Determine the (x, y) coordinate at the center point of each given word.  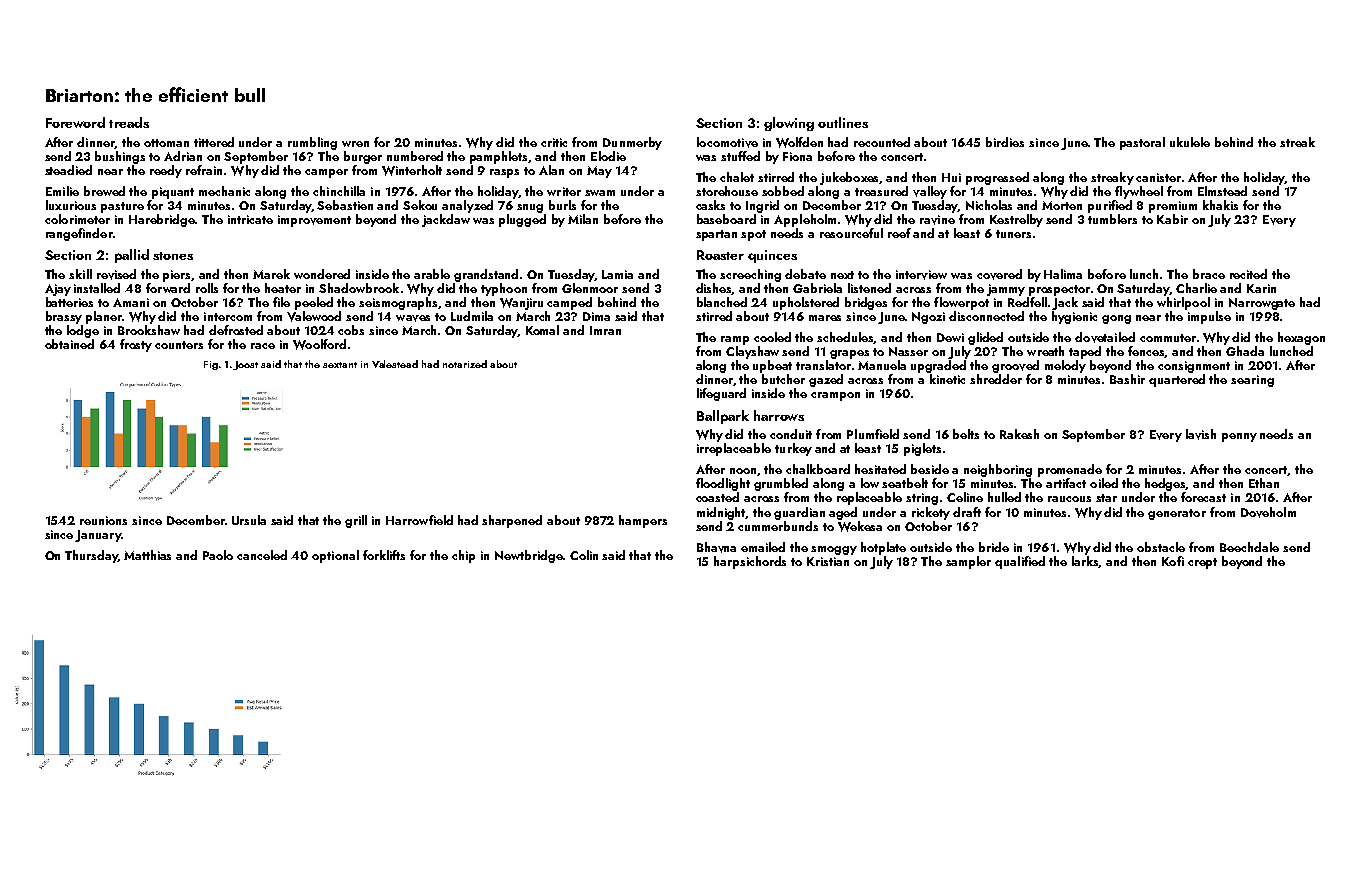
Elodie (608, 156)
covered (999, 274)
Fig (211, 365)
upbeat (772, 366)
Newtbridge (529, 556)
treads (129, 122)
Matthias (147, 555)
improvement (314, 221)
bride (994, 547)
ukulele (1190, 142)
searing (1252, 381)
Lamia (617, 274)
